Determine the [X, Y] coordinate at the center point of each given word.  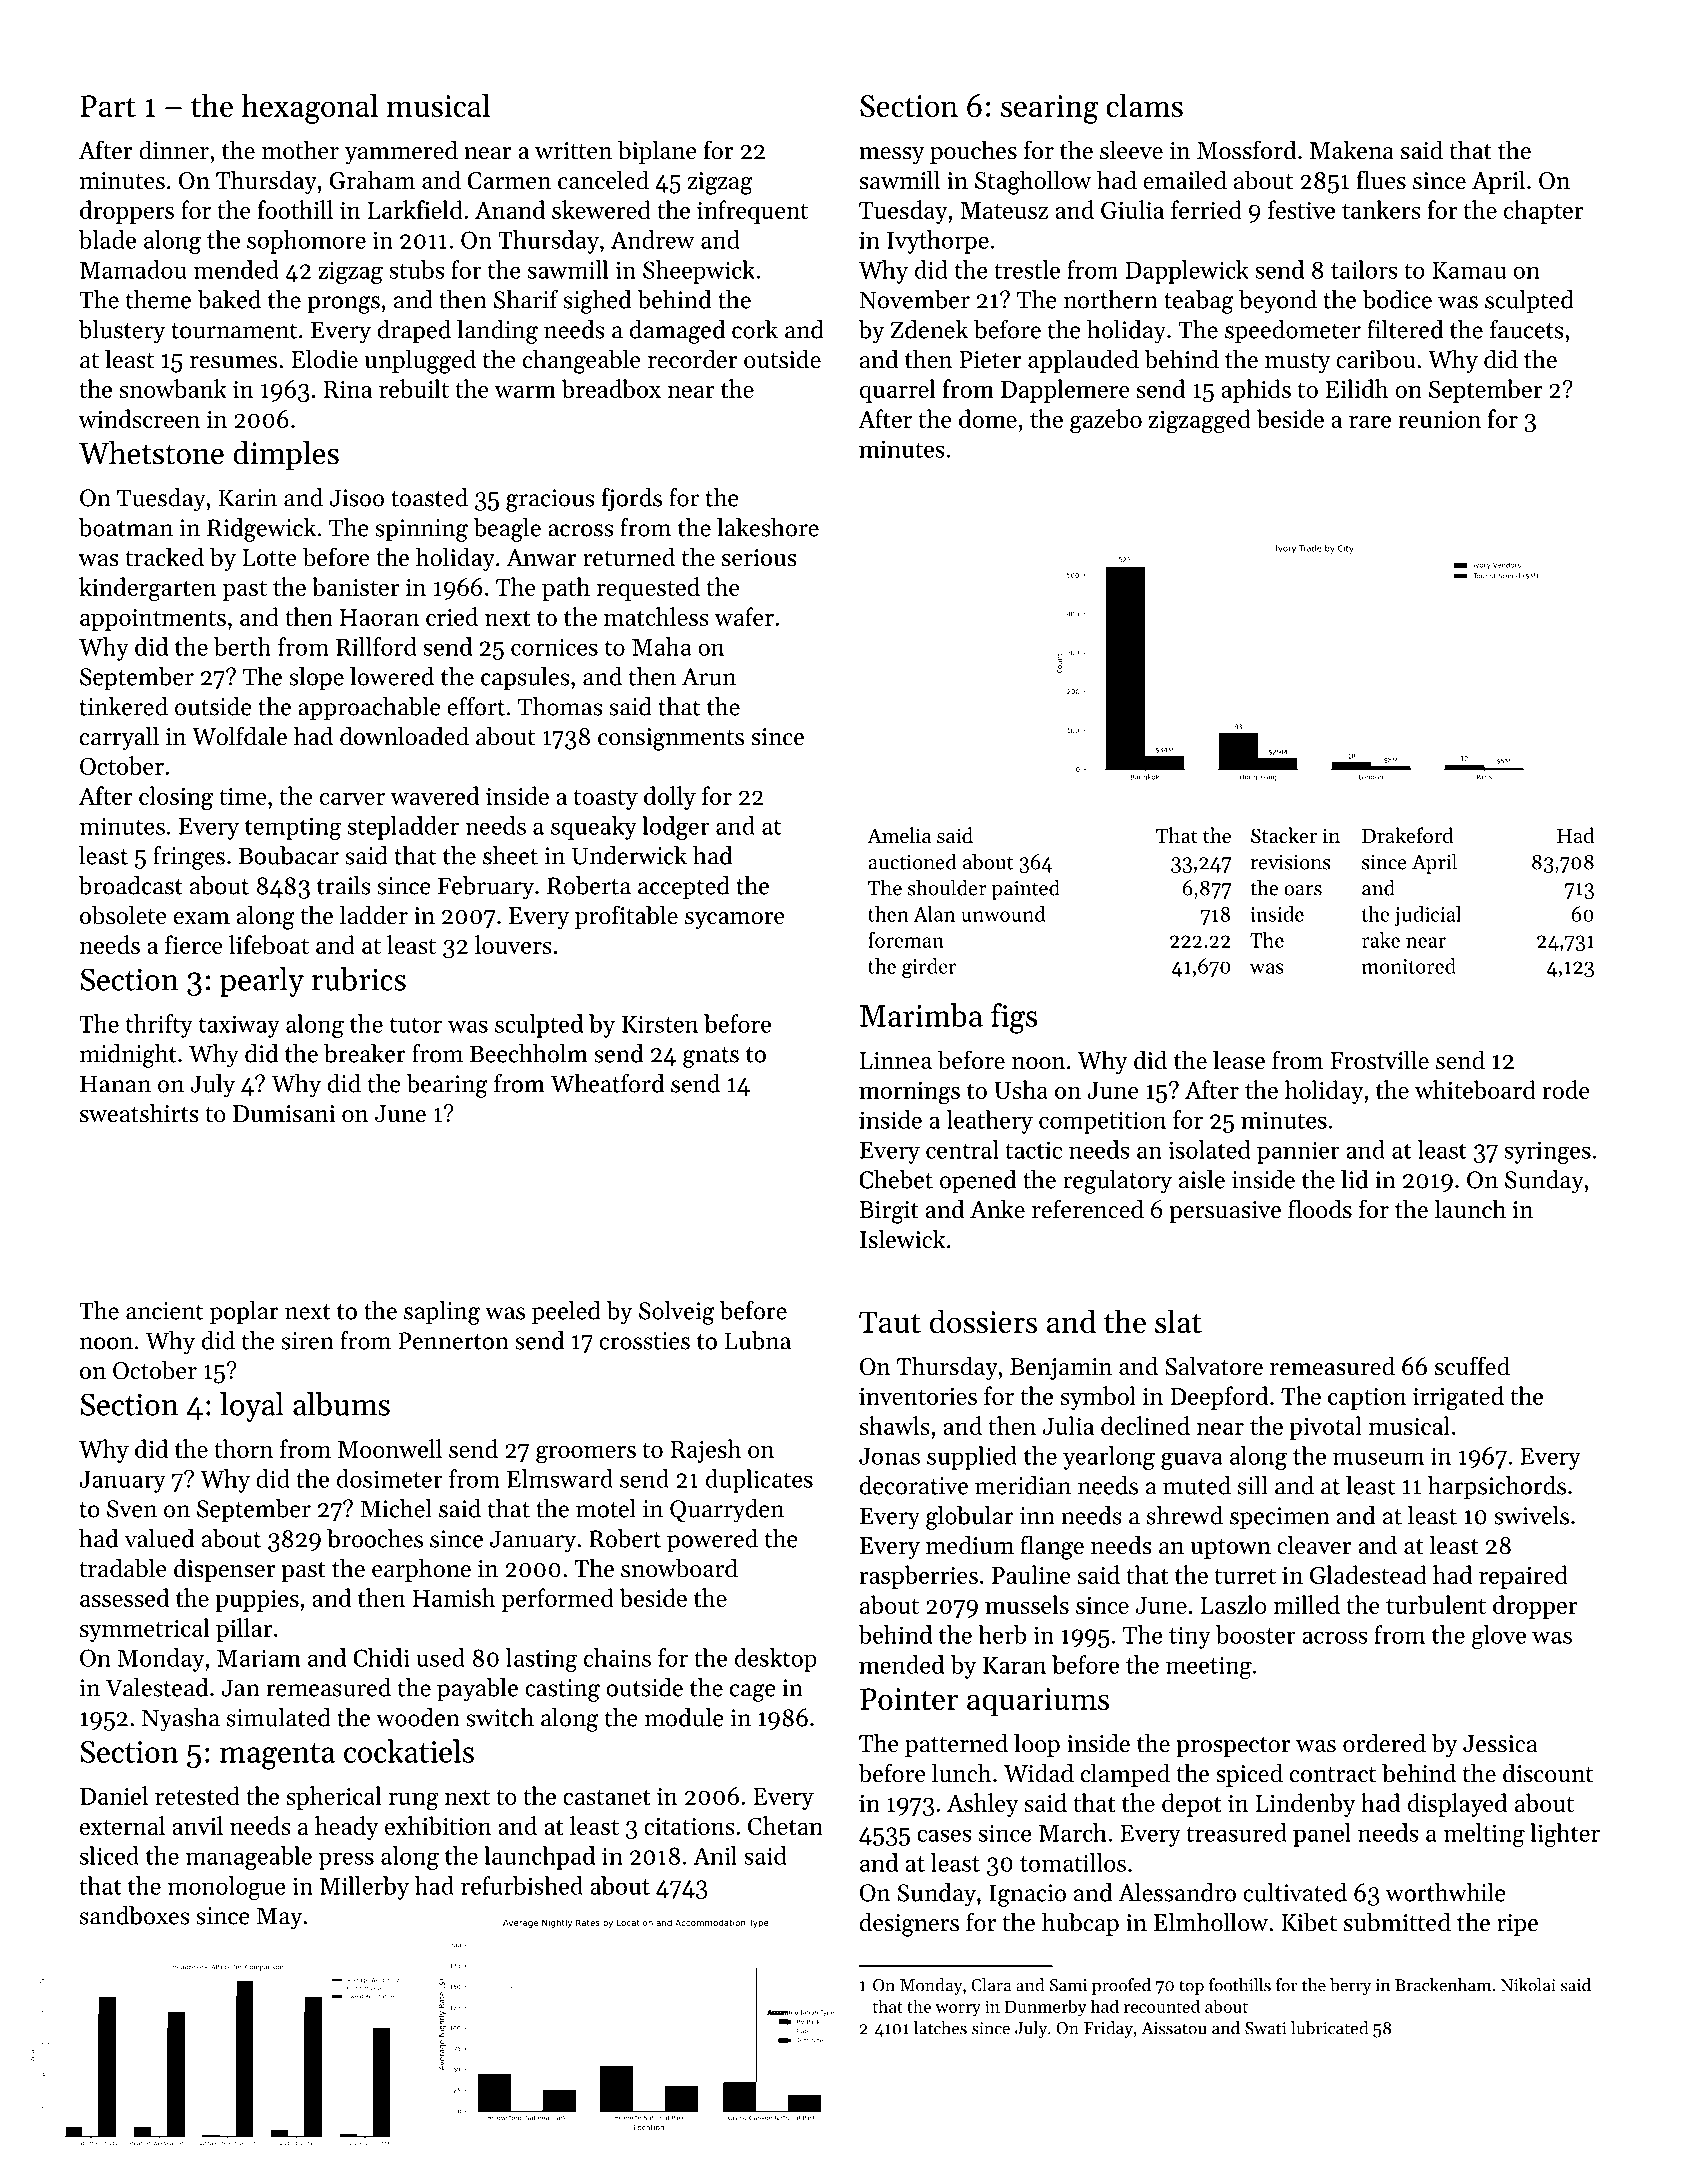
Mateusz [1004, 210]
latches [940, 2028]
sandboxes [134, 1915]
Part [108, 106]
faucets [1526, 329]
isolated [1209, 1149]
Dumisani [284, 1114]
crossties [644, 1341]
